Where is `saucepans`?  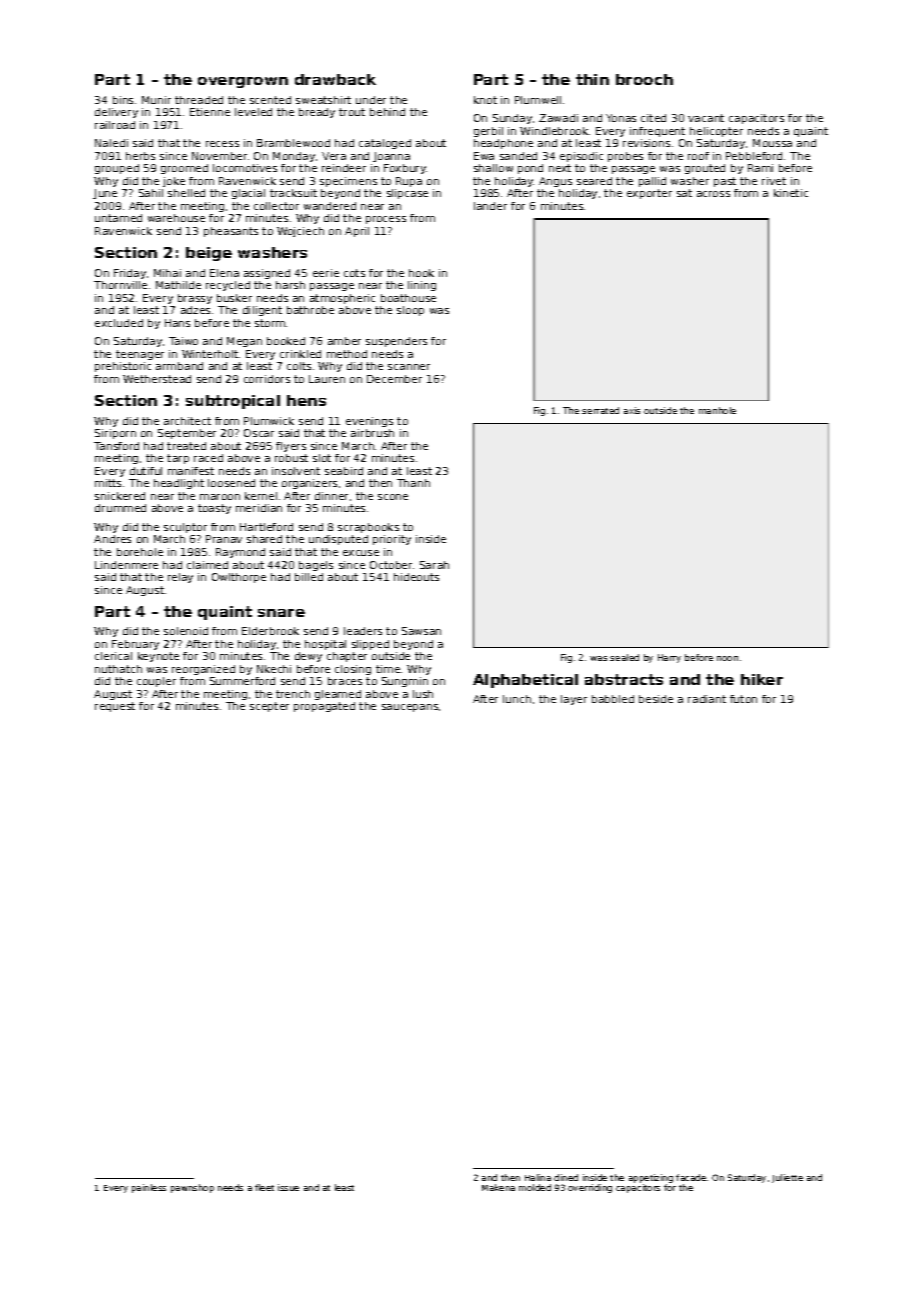
saucepans is located at coordinates (410, 708).
